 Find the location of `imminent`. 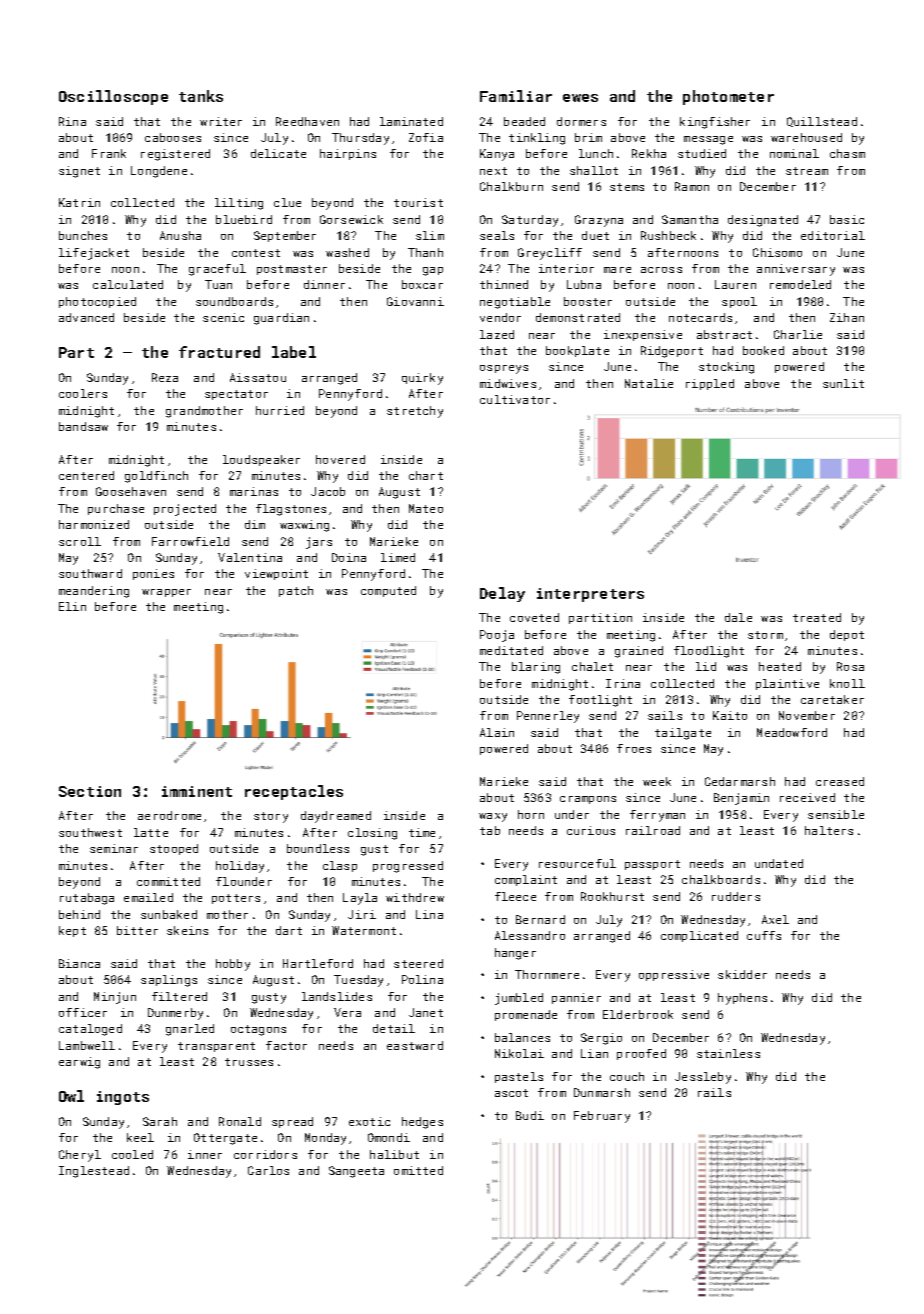

imminent is located at coordinates (197, 791).
